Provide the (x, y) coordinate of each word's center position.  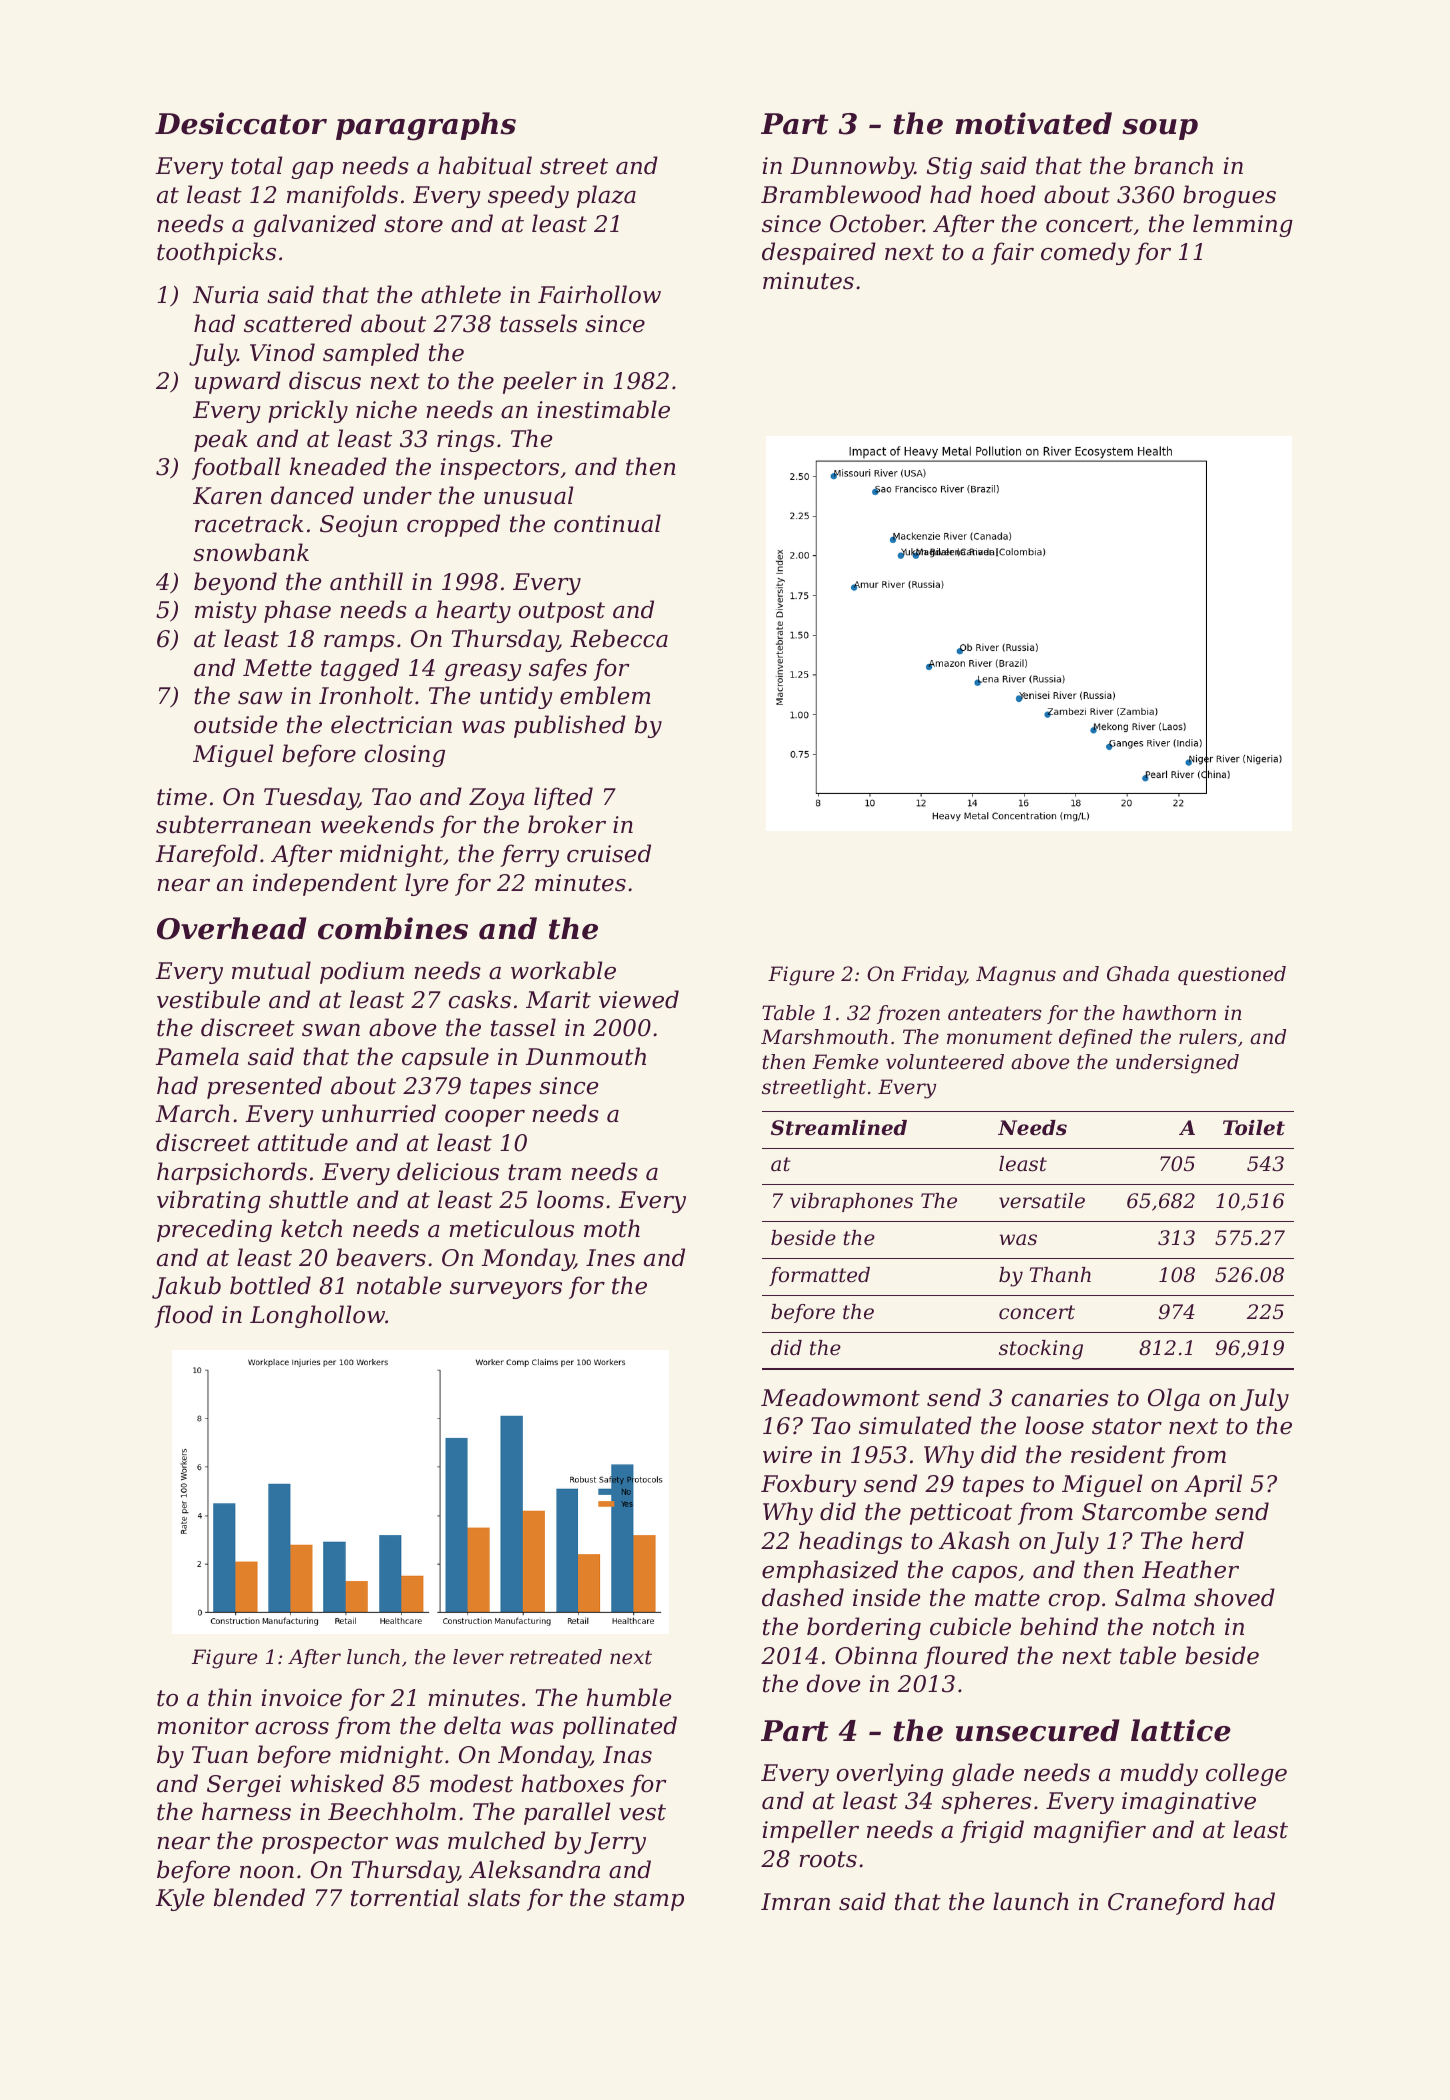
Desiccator (241, 123)
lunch (373, 1657)
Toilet (1254, 1128)
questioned (1232, 975)
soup (1160, 129)
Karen (227, 496)
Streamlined (839, 1128)
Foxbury (809, 1485)
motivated (1033, 123)
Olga (1174, 1399)
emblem (605, 695)
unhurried (379, 1113)
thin (230, 1697)
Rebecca (619, 638)
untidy (516, 697)
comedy (1085, 253)
